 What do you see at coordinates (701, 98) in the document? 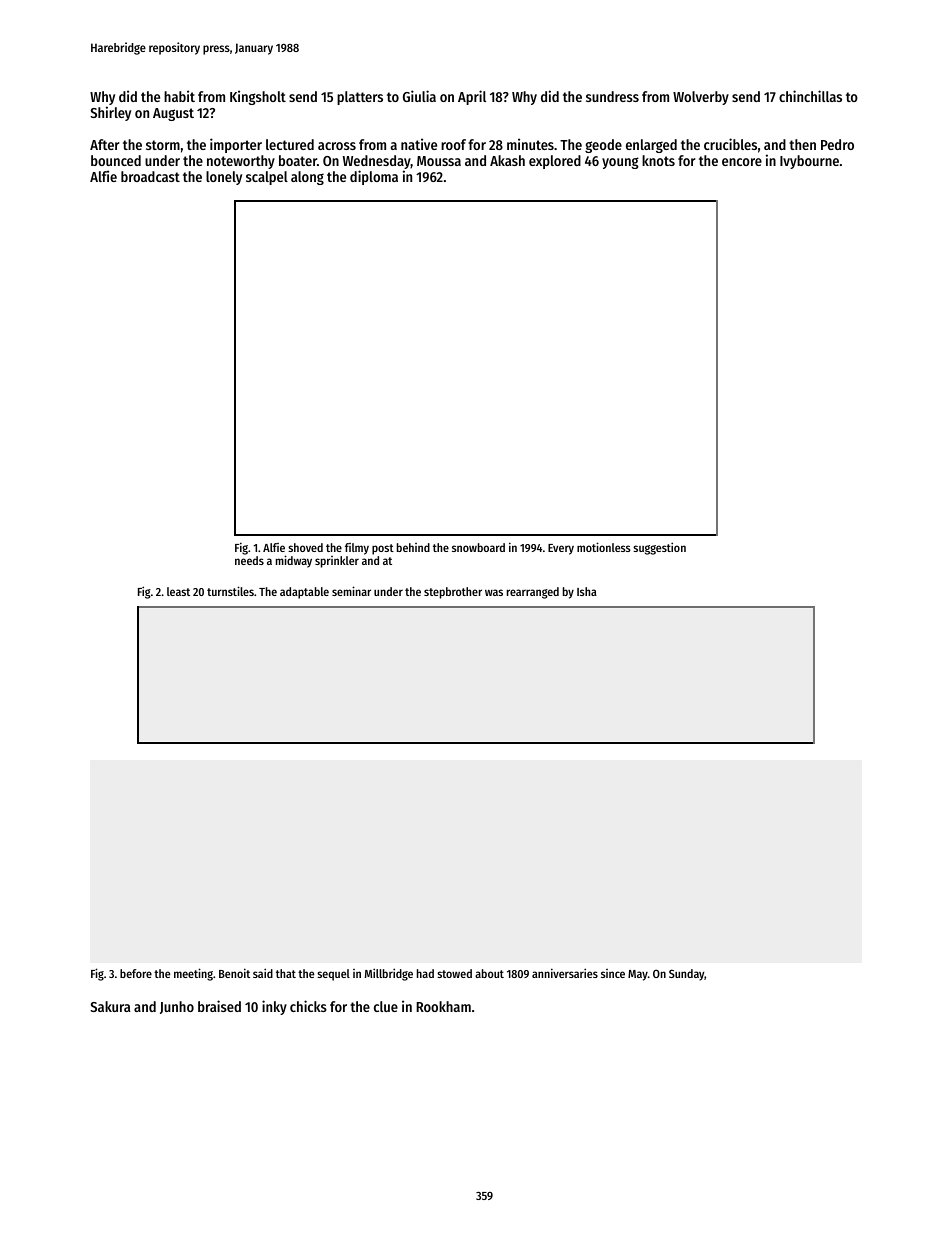
I see `Wolverby` at bounding box center [701, 98].
